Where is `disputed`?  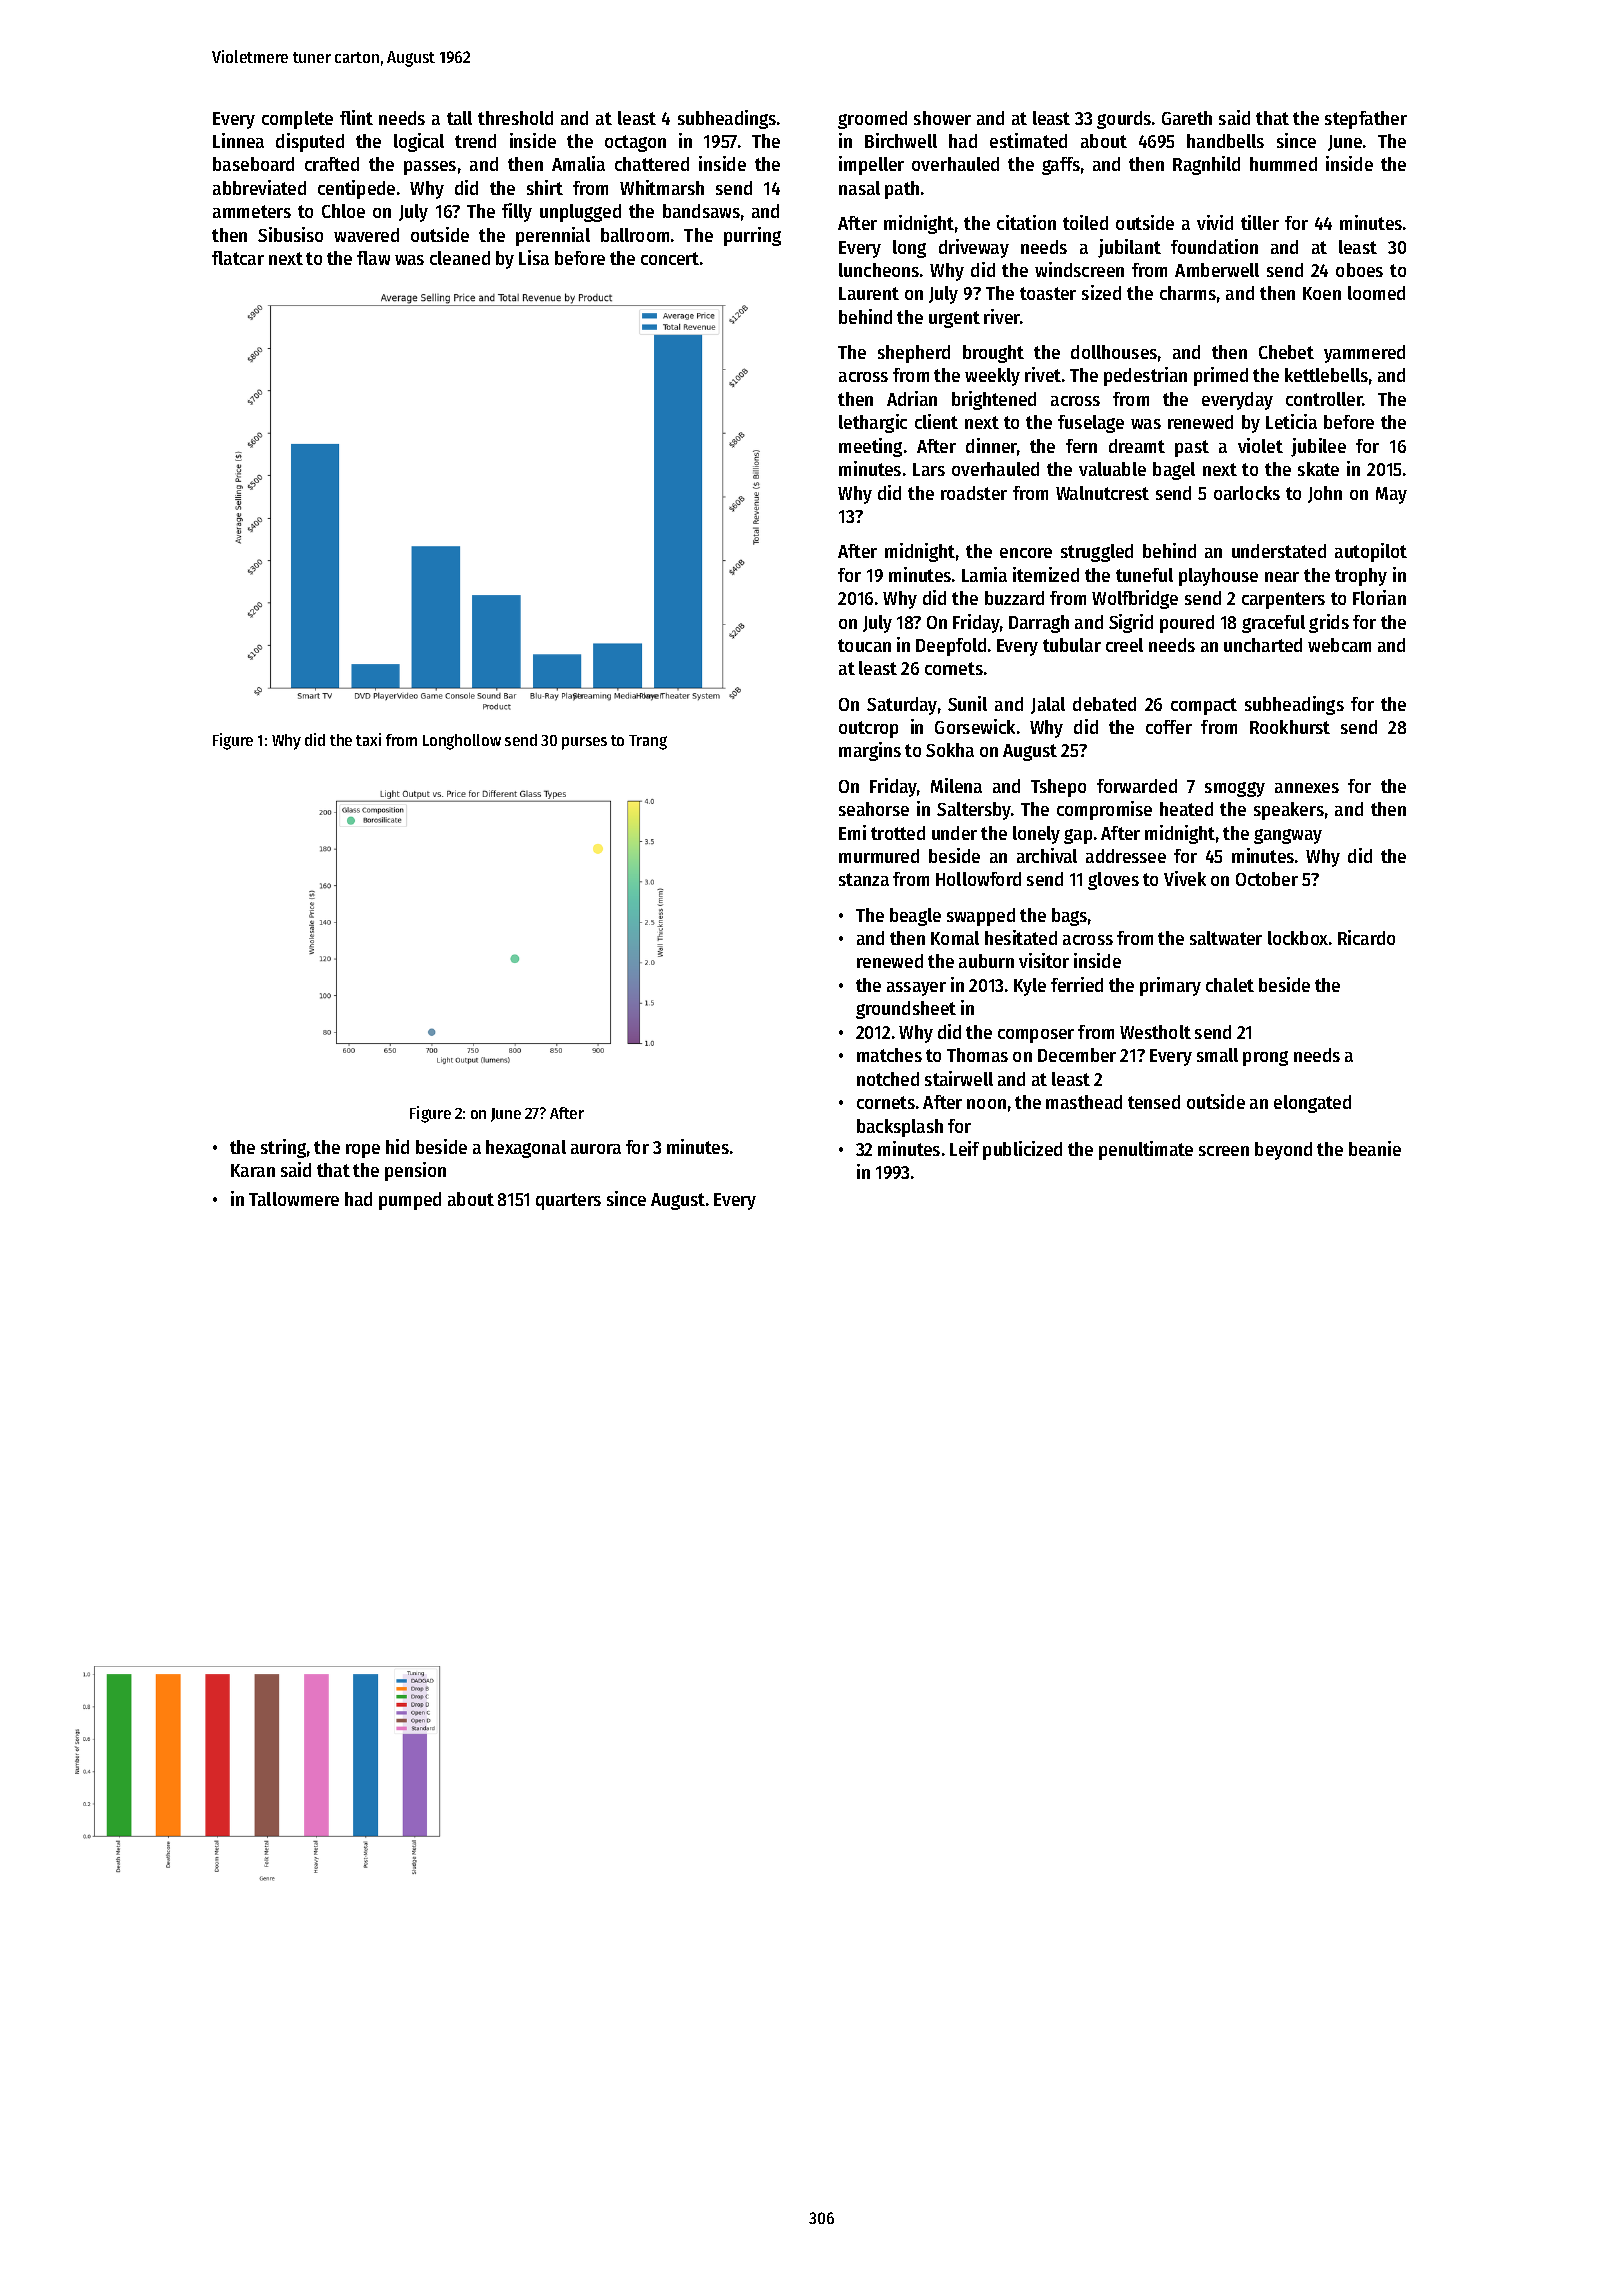 disputed is located at coordinates (310, 142).
